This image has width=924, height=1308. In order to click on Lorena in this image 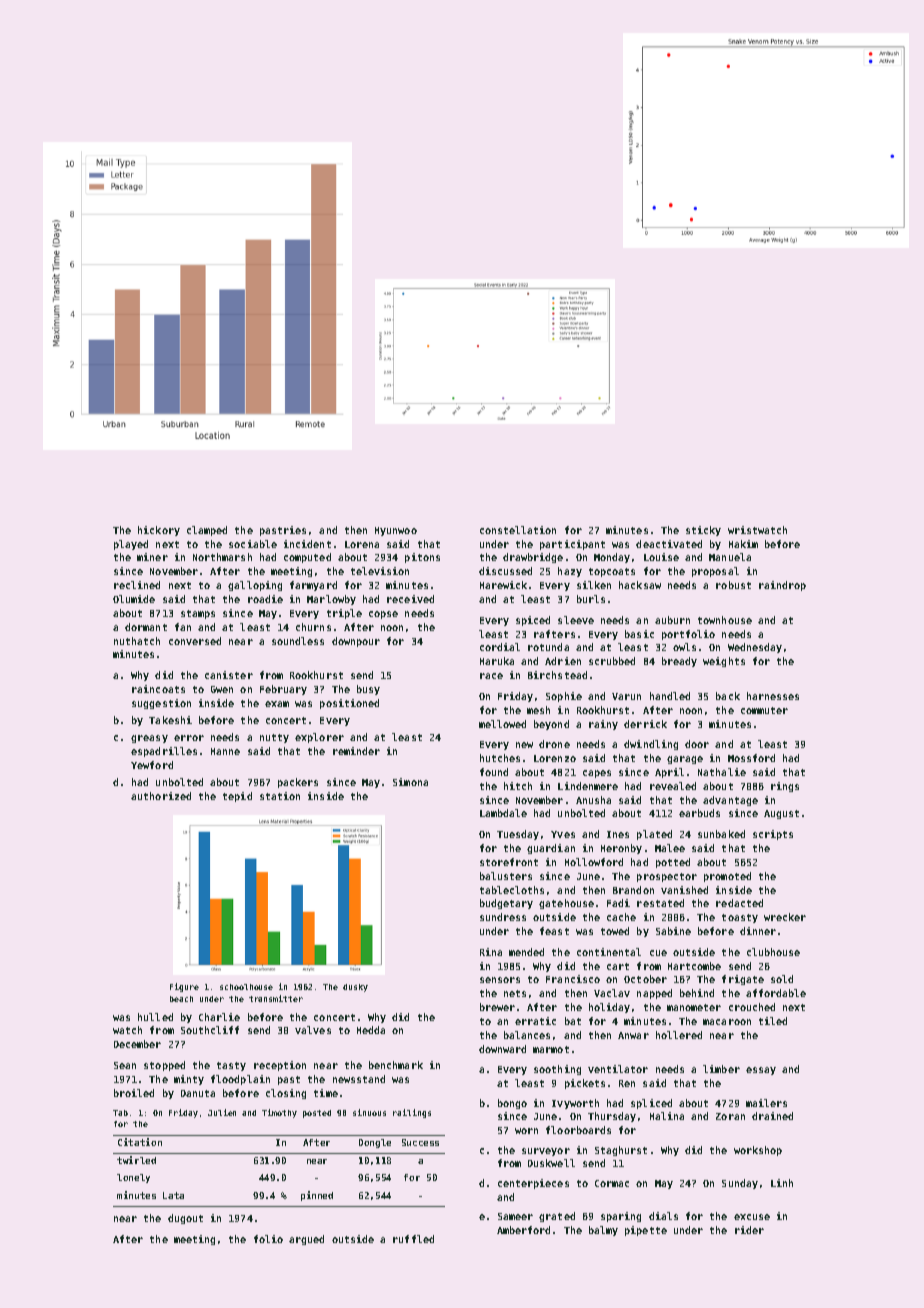, I will do `click(362, 544)`.
